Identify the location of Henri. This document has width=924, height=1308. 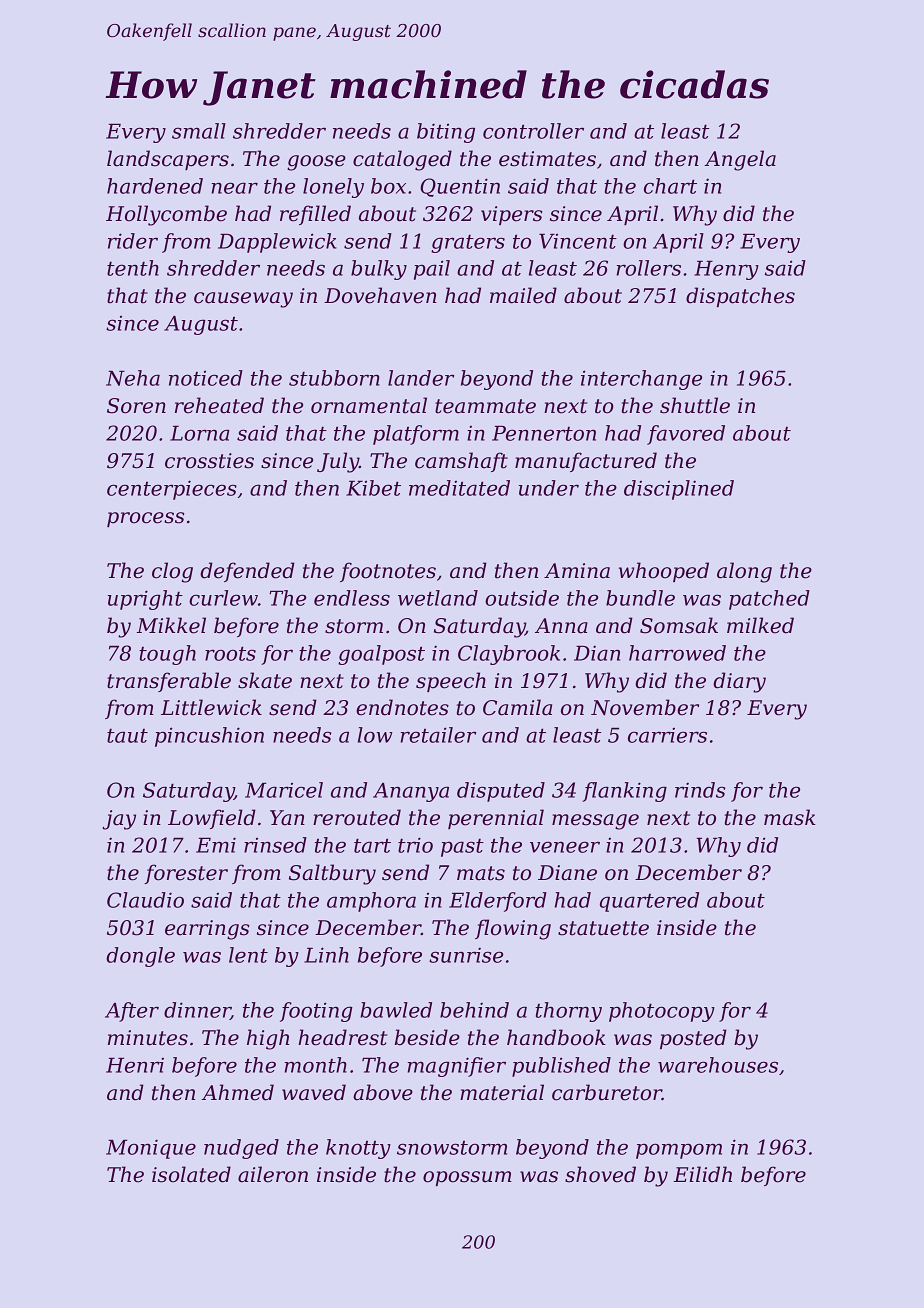
(135, 1065).
